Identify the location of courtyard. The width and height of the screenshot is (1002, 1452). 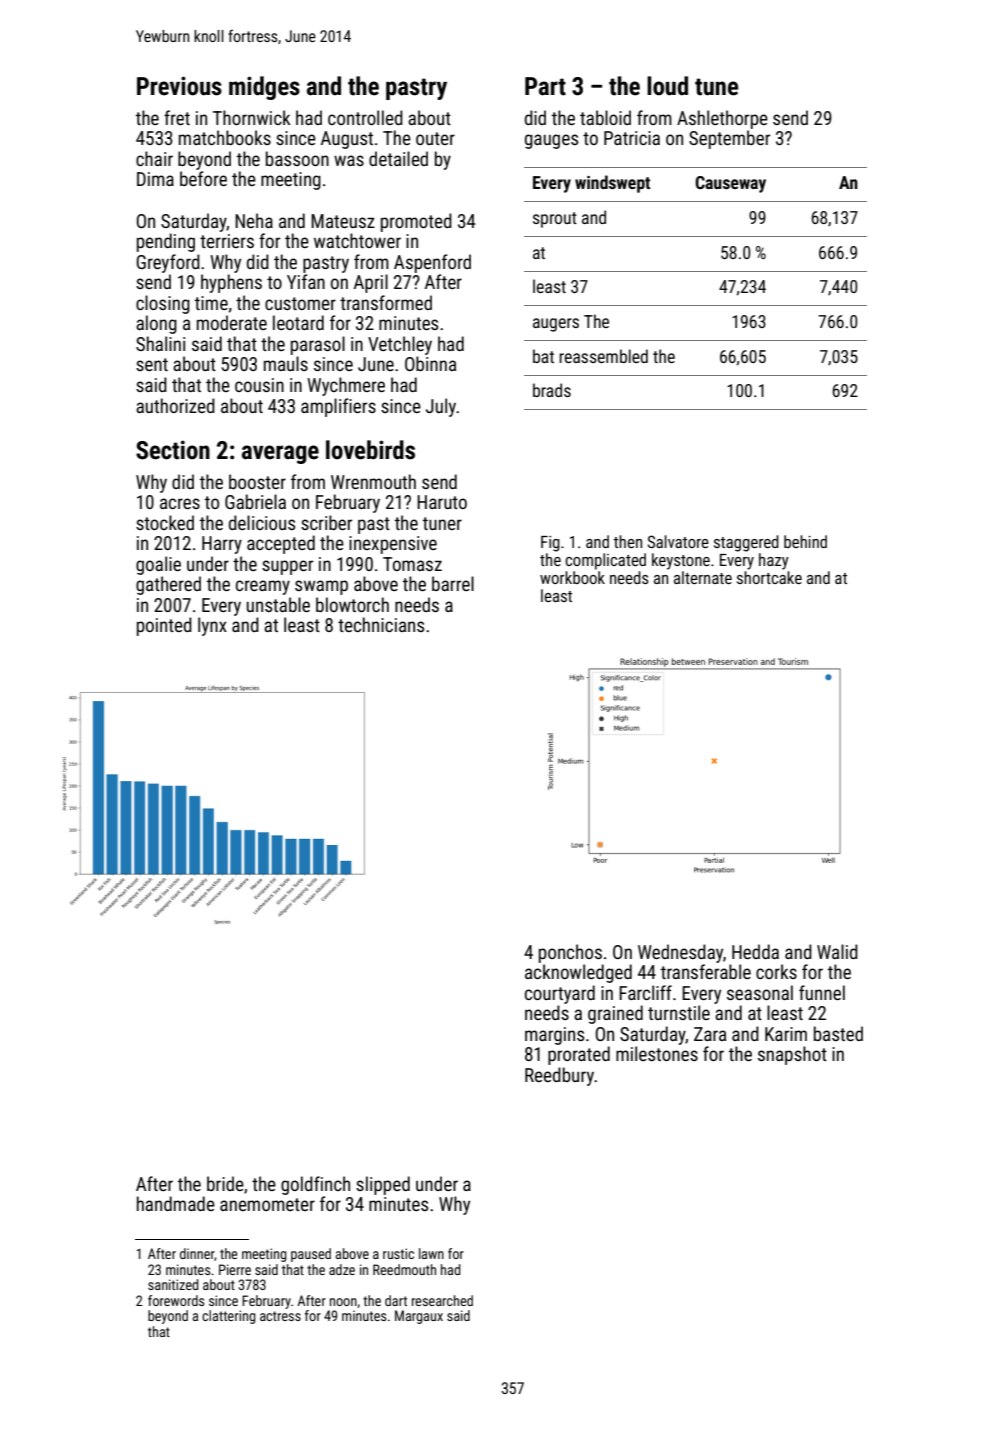
(560, 994).
